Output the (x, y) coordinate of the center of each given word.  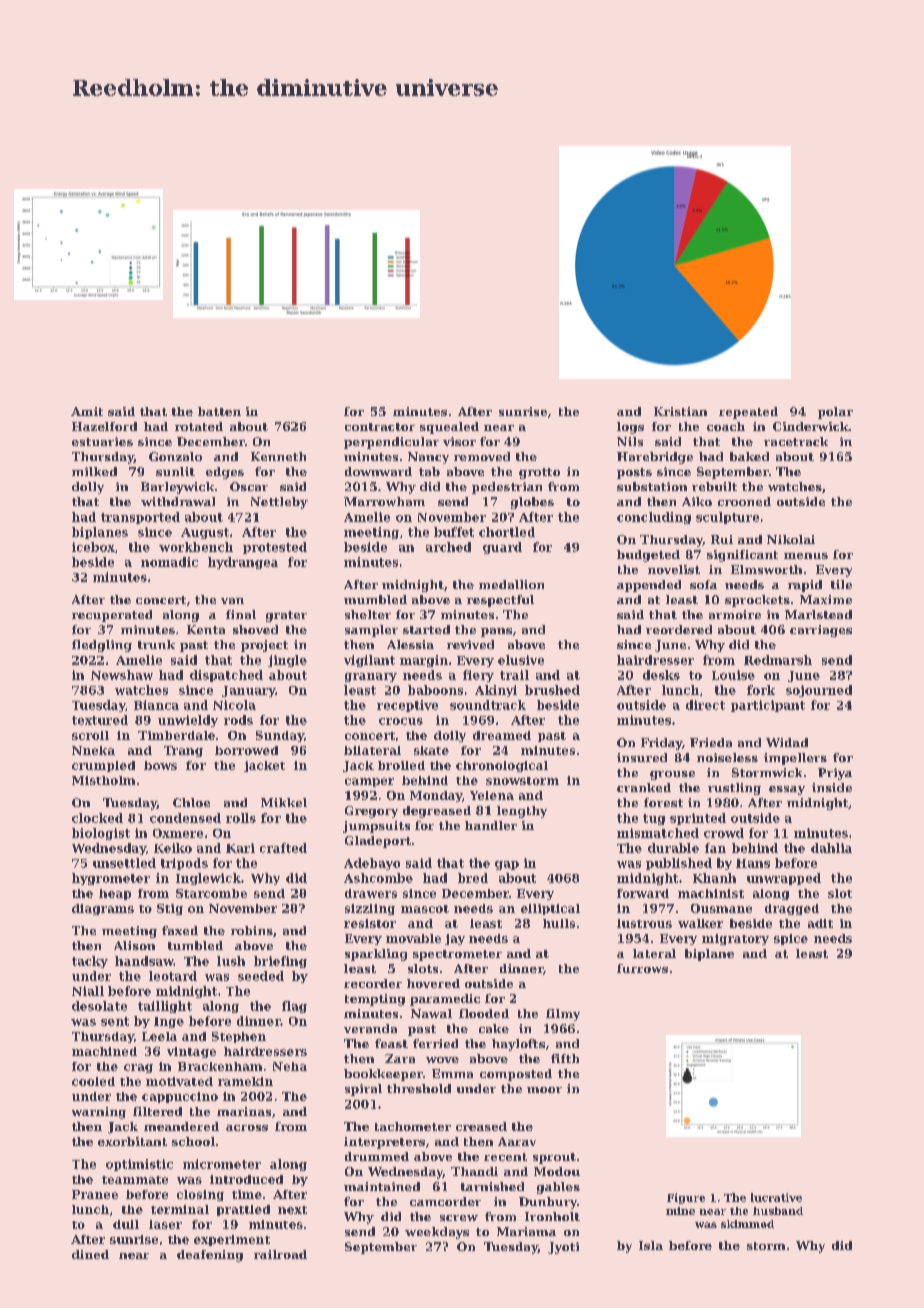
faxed (180, 930)
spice (791, 939)
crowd (724, 833)
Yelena (492, 795)
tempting (375, 1000)
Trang (183, 751)
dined (90, 1254)
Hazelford (104, 426)
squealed (449, 428)
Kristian (680, 411)
